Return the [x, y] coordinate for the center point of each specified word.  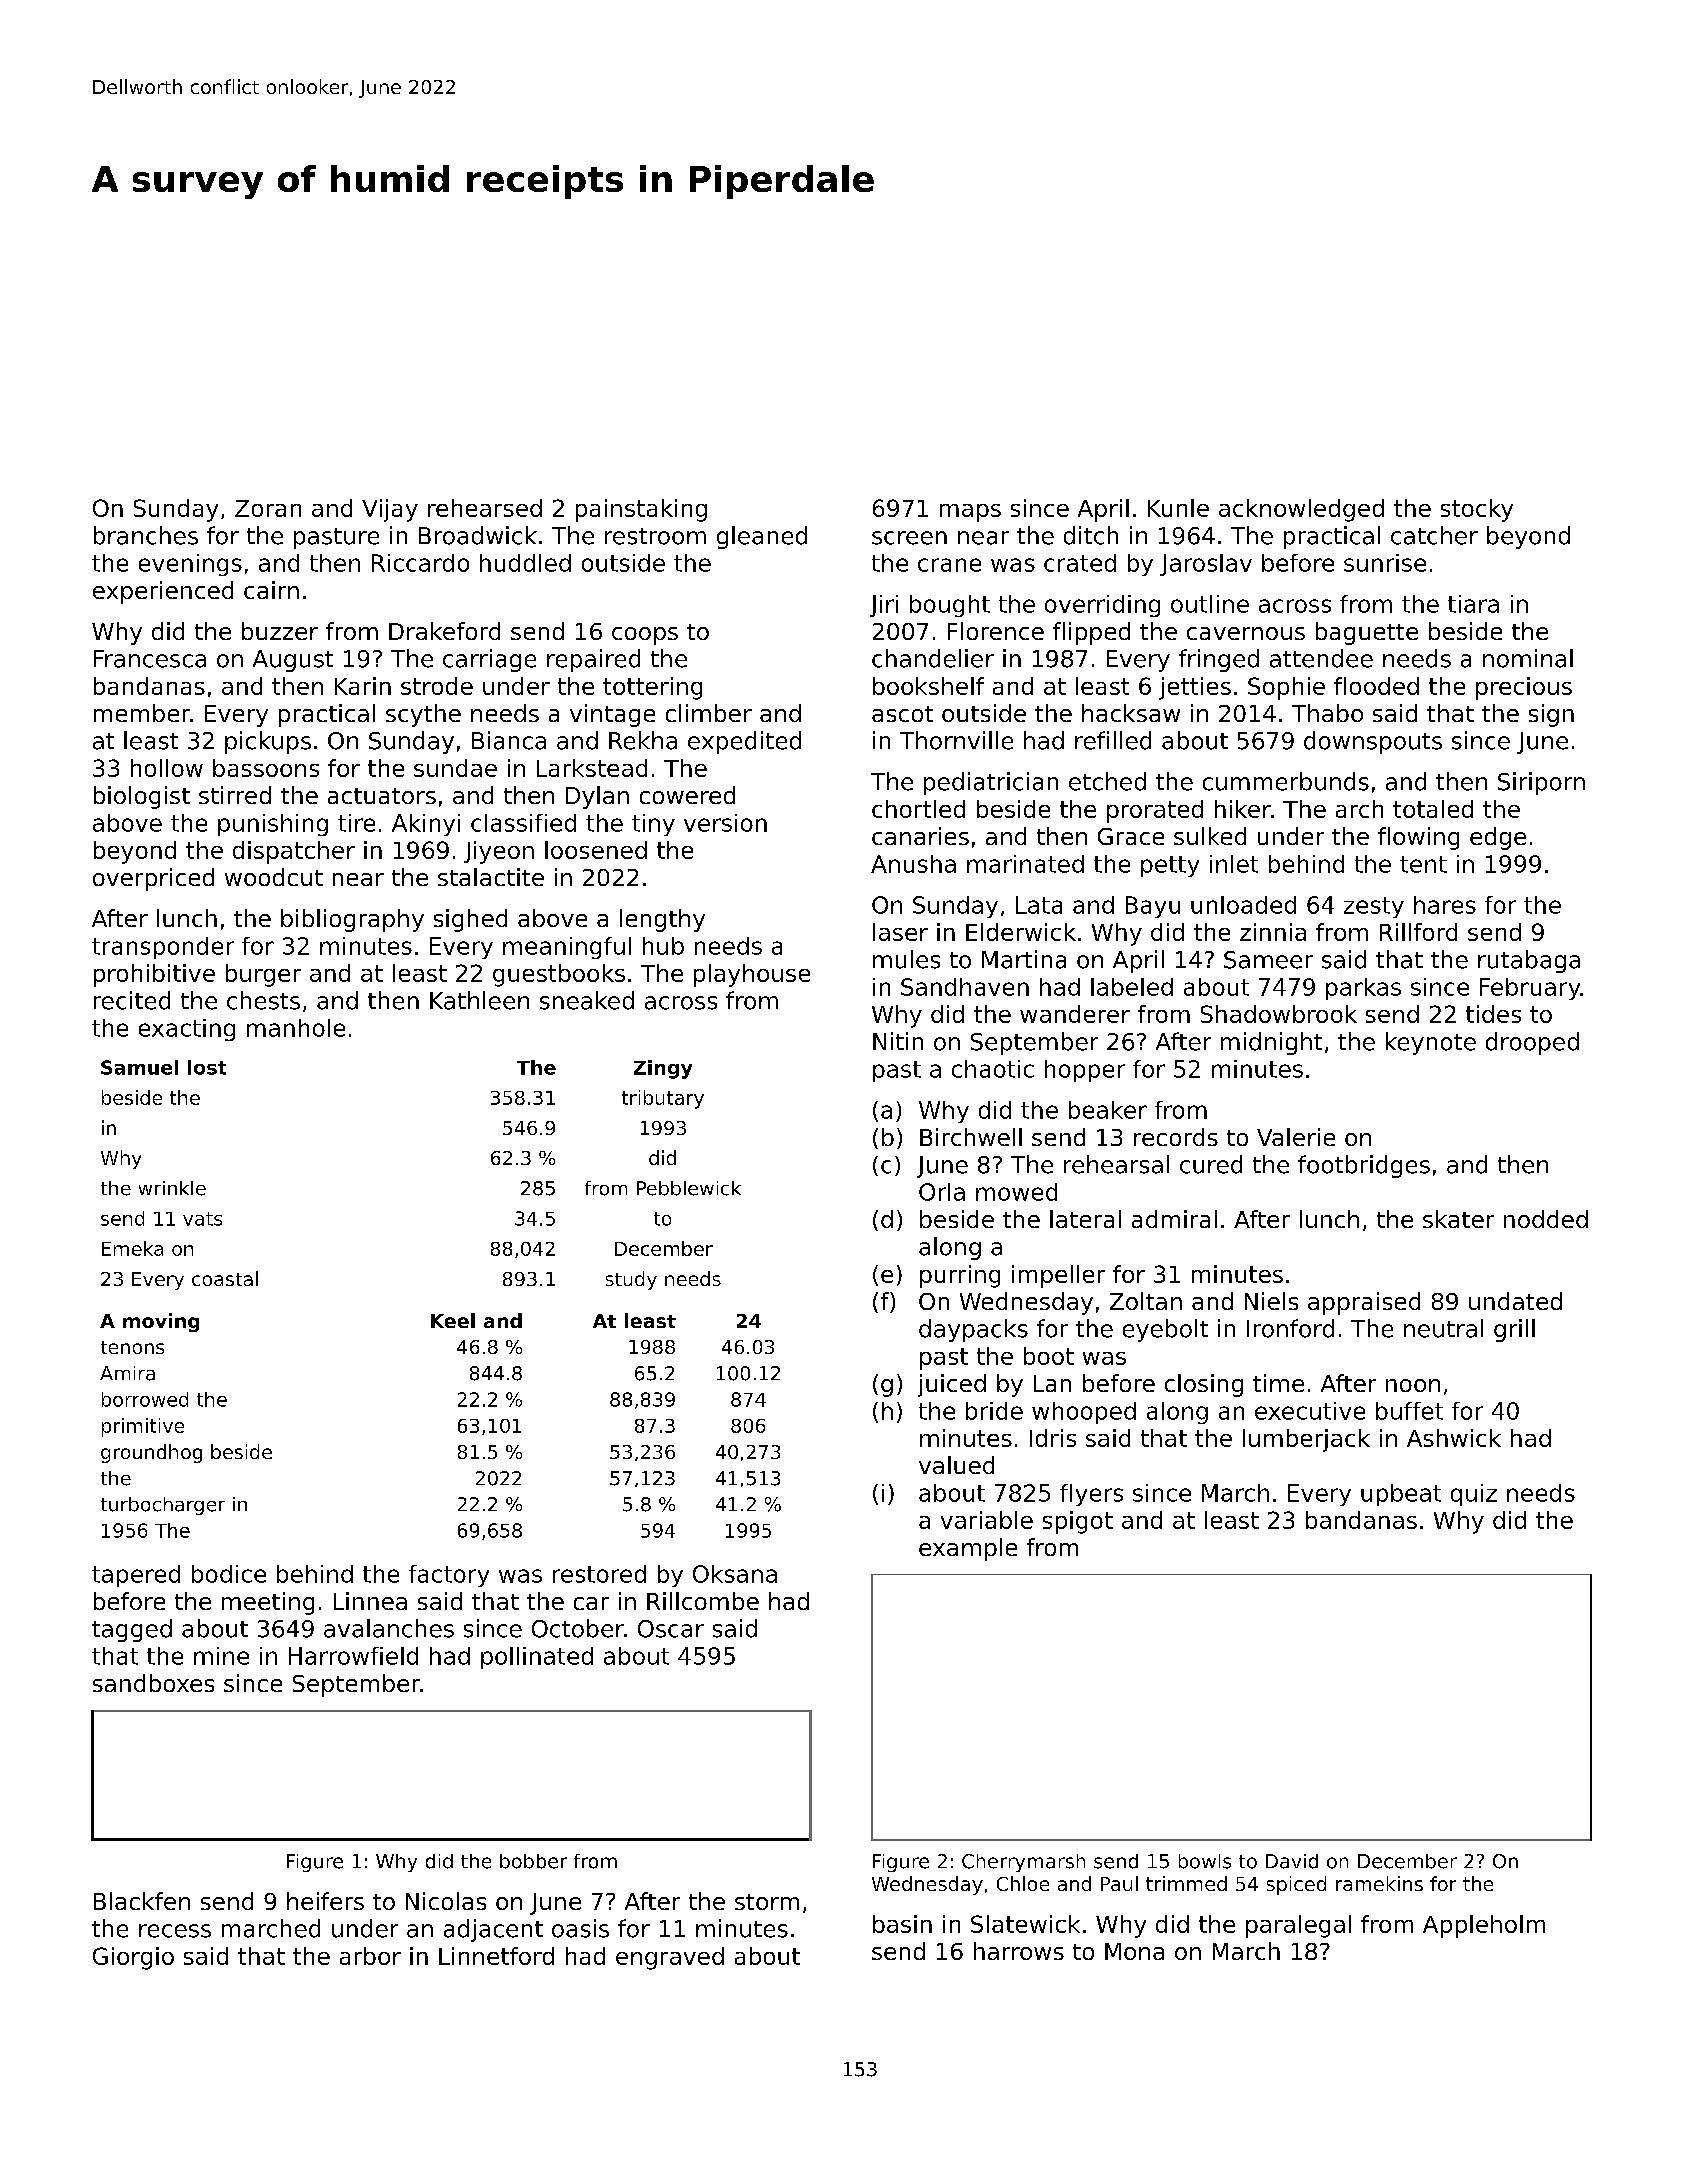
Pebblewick [689, 1188]
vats [202, 1219]
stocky [1477, 510]
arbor [370, 1956]
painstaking [641, 510]
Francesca [150, 659]
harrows [1019, 1951]
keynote [1431, 1043]
